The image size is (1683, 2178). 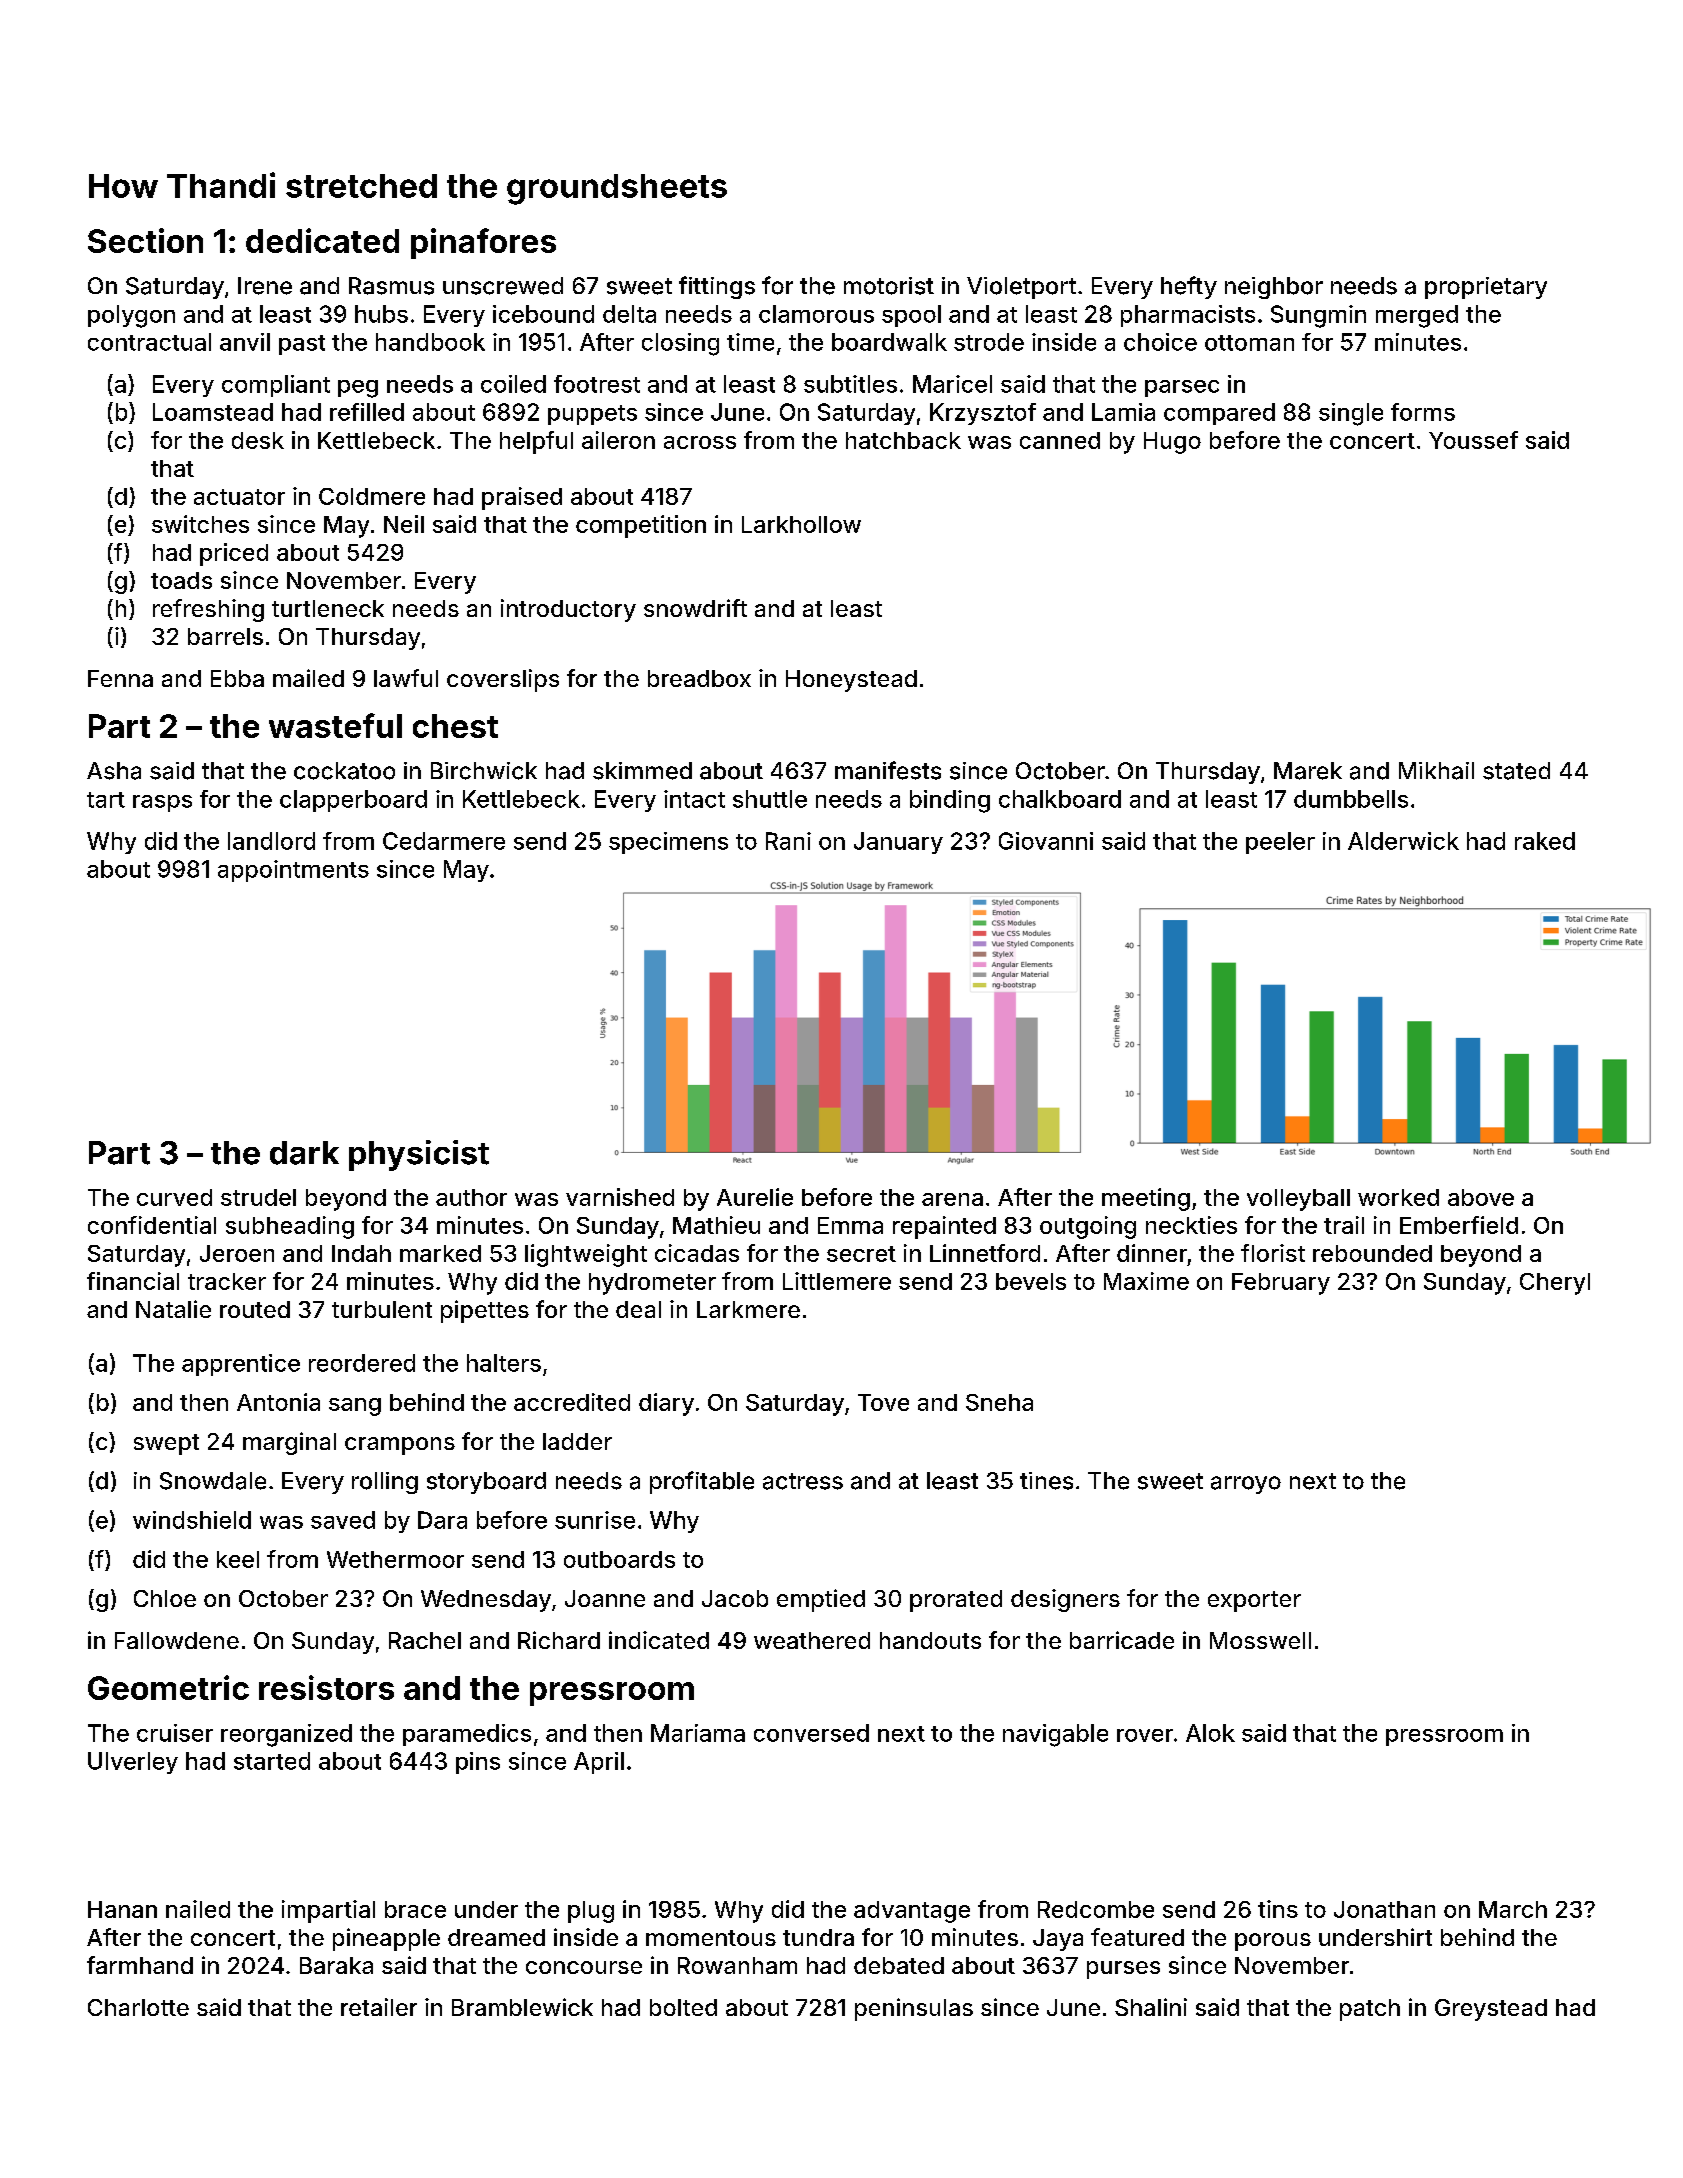 What do you see at coordinates (1481, 1197) in the screenshot?
I see `above` at bounding box center [1481, 1197].
